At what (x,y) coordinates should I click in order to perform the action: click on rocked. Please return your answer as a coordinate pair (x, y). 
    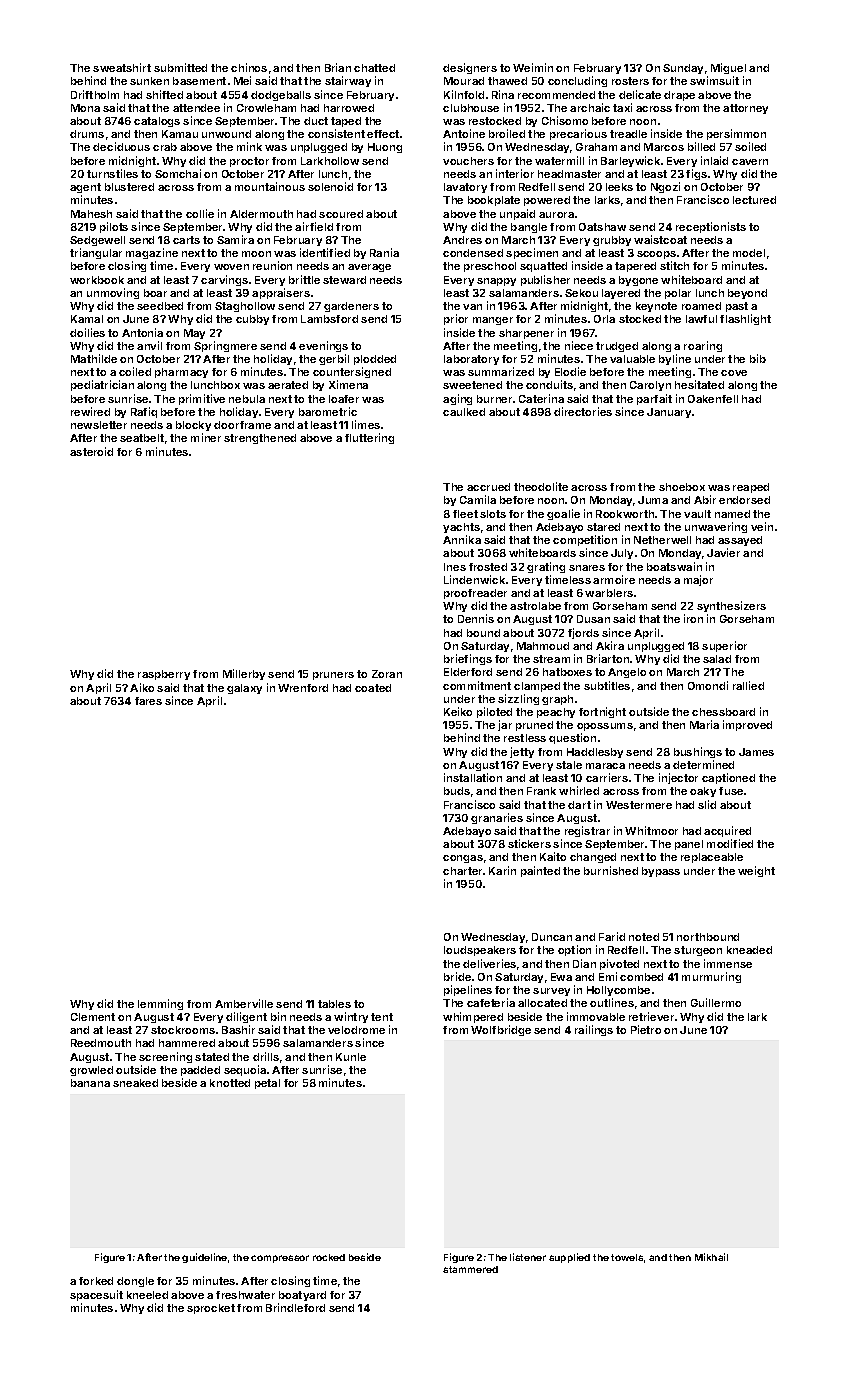
    Looking at the image, I should click on (329, 1257).
